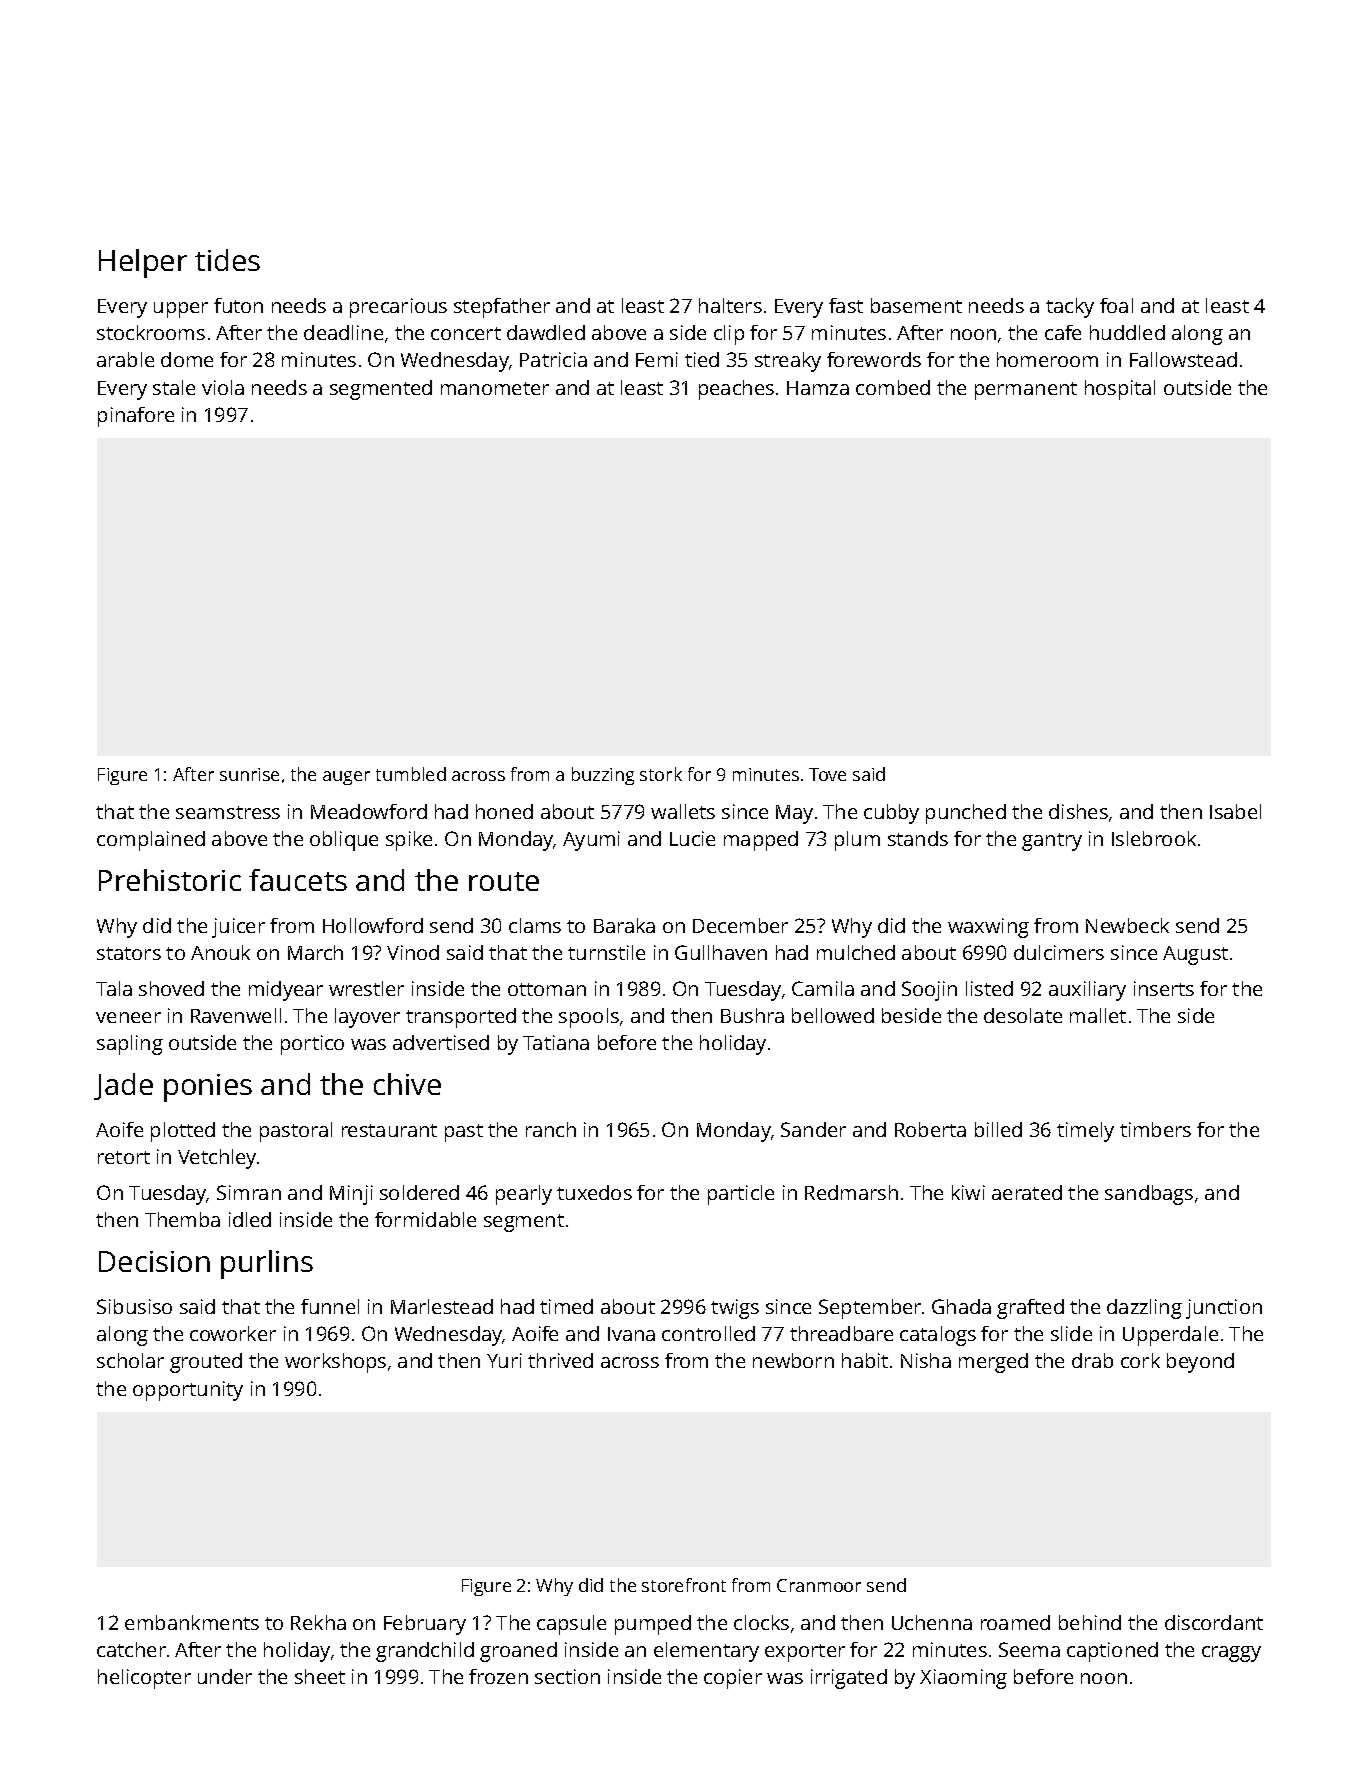 Image resolution: width=1368 pixels, height=1770 pixels. What do you see at coordinates (741, 1195) in the image?
I see `particle` at bounding box center [741, 1195].
